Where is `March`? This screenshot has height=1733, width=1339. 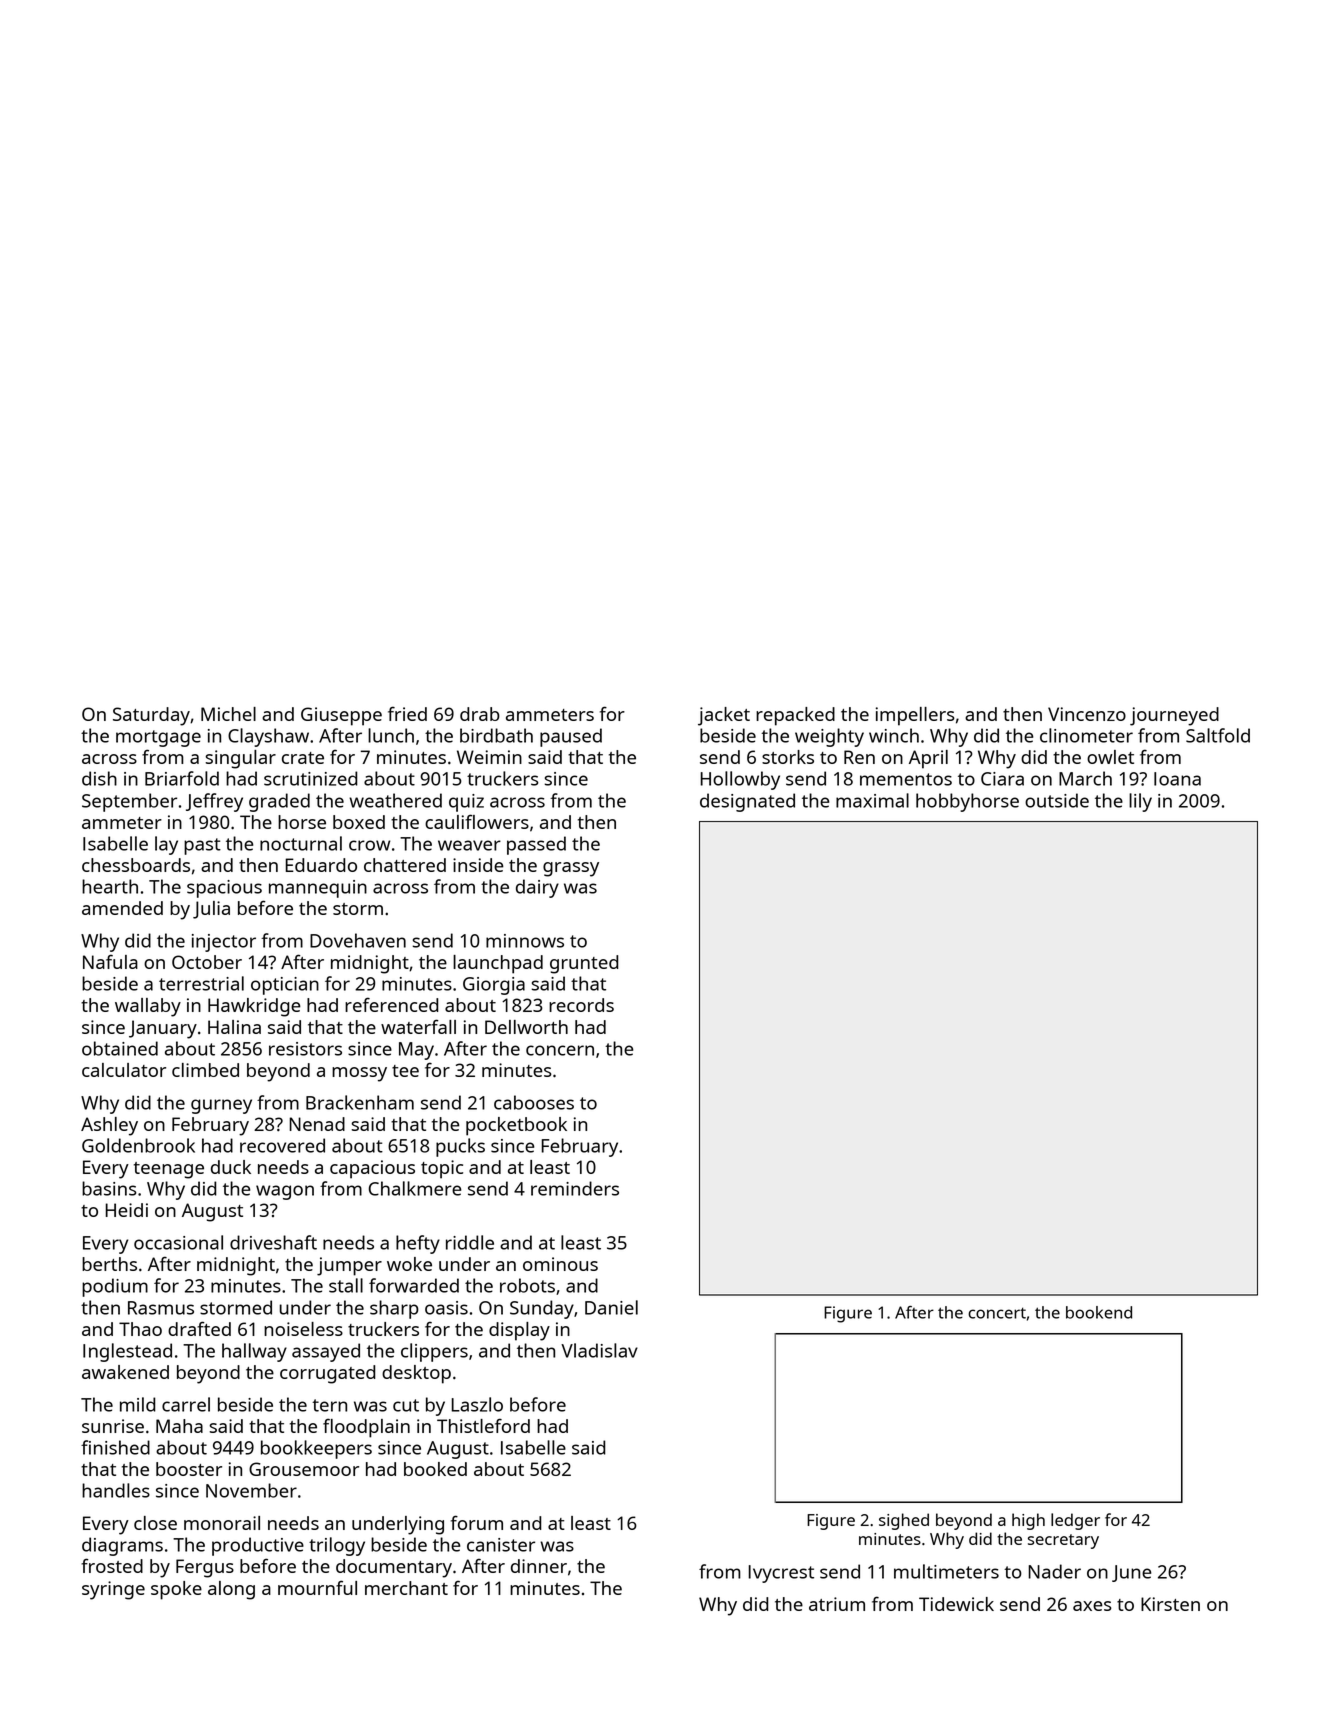
March is located at coordinates (1085, 778).
